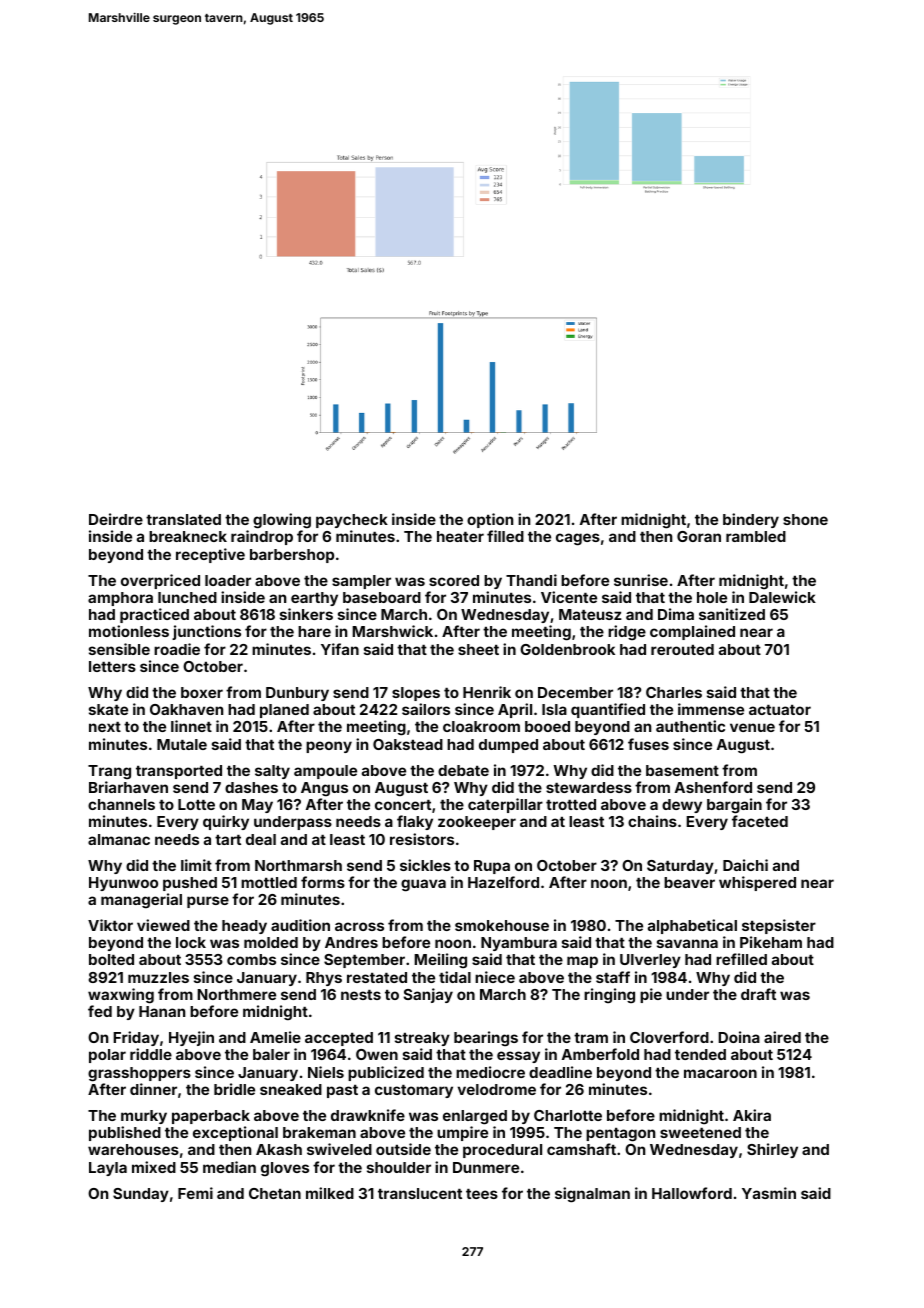 Image resolution: width=924 pixels, height=1308 pixels. What do you see at coordinates (560, 1072) in the screenshot?
I see `deadline` at bounding box center [560, 1072].
